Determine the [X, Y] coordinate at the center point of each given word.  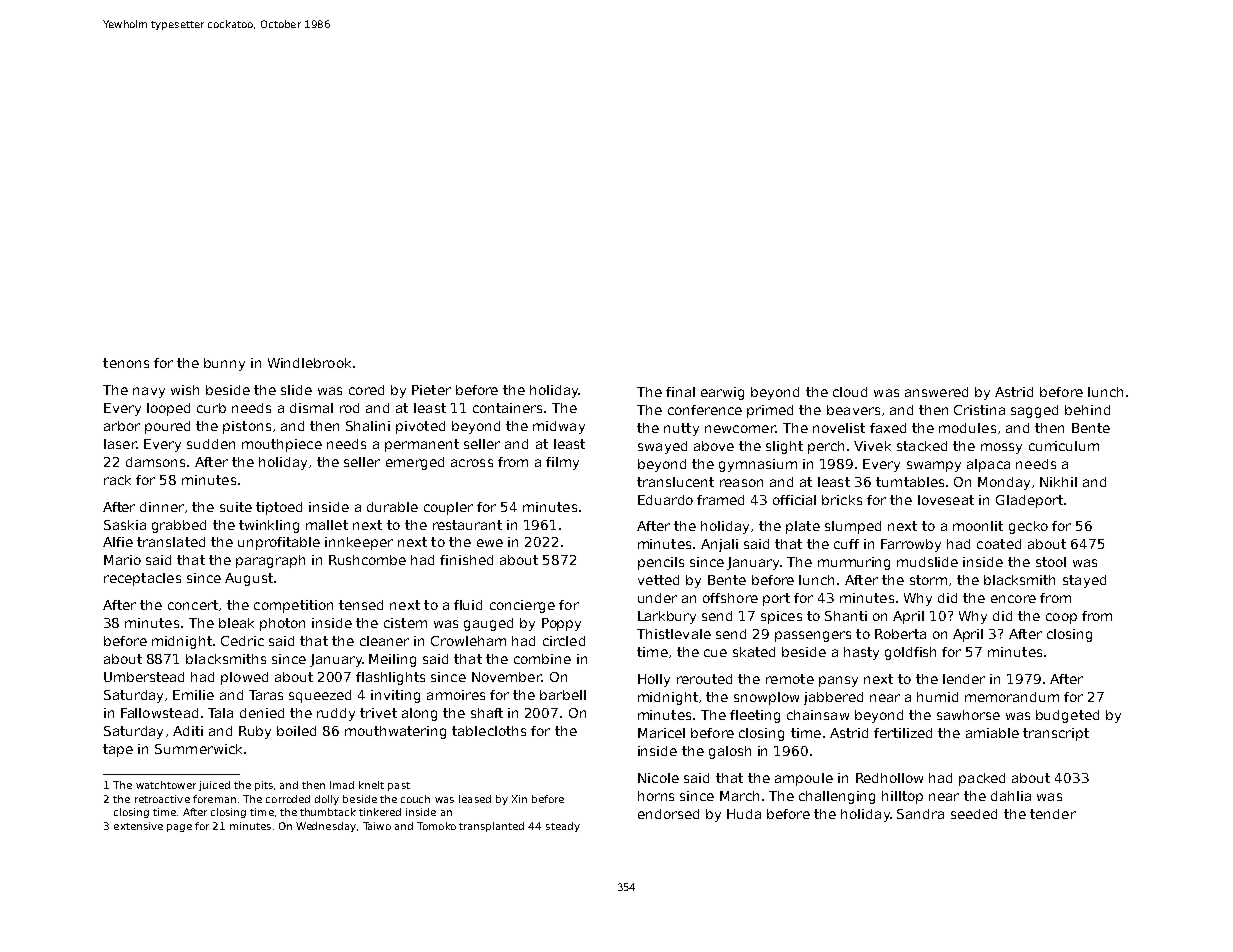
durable [392, 507]
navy [149, 392]
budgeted [1067, 716]
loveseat [946, 500]
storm [928, 580]
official [794, 500]
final [680, 392]
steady [563, 827]
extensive [138, 826]
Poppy [561, 624]
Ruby [255, 732]
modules [967, 428]
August [249, 579]
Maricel [661, 733]
